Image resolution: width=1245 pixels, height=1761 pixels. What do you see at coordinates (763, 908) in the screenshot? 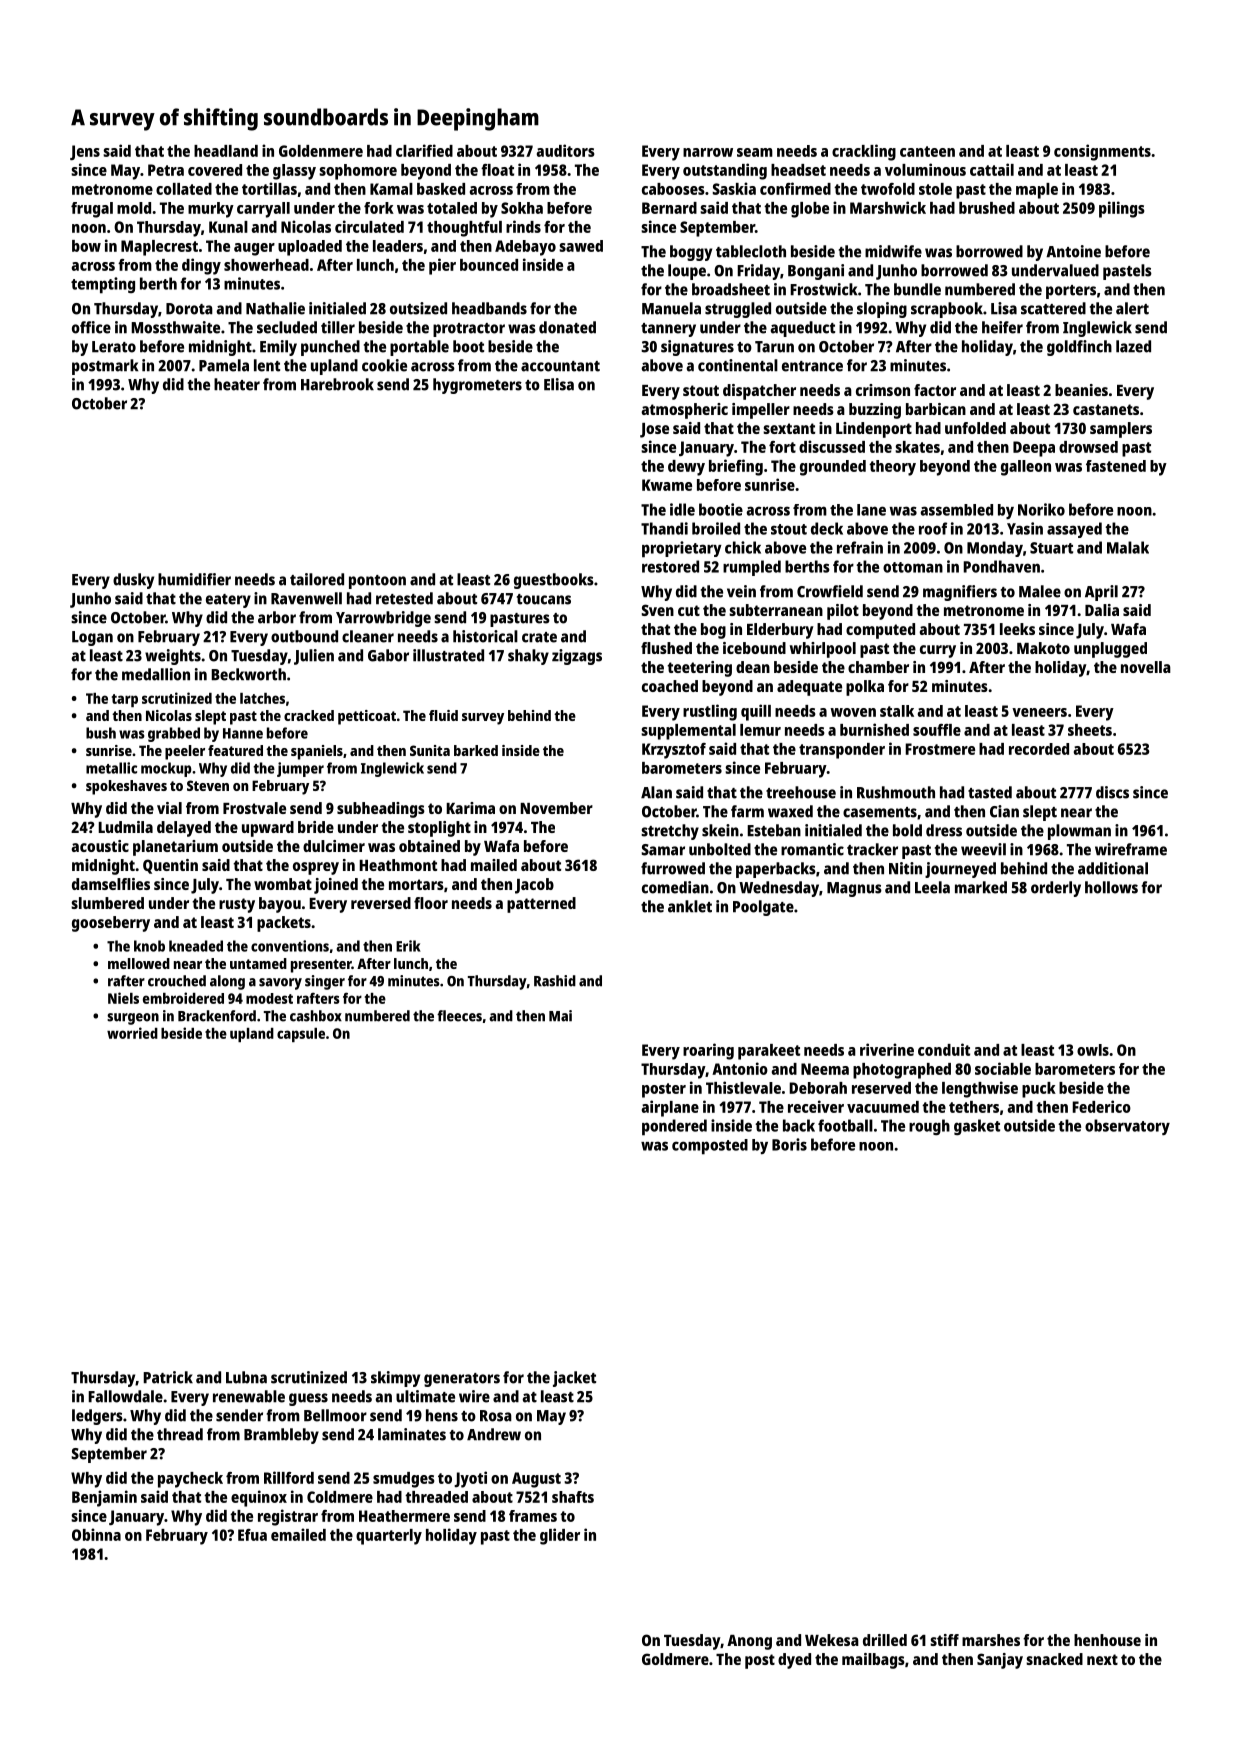
I see `Poolgate` at bounding box center [763, 908].
